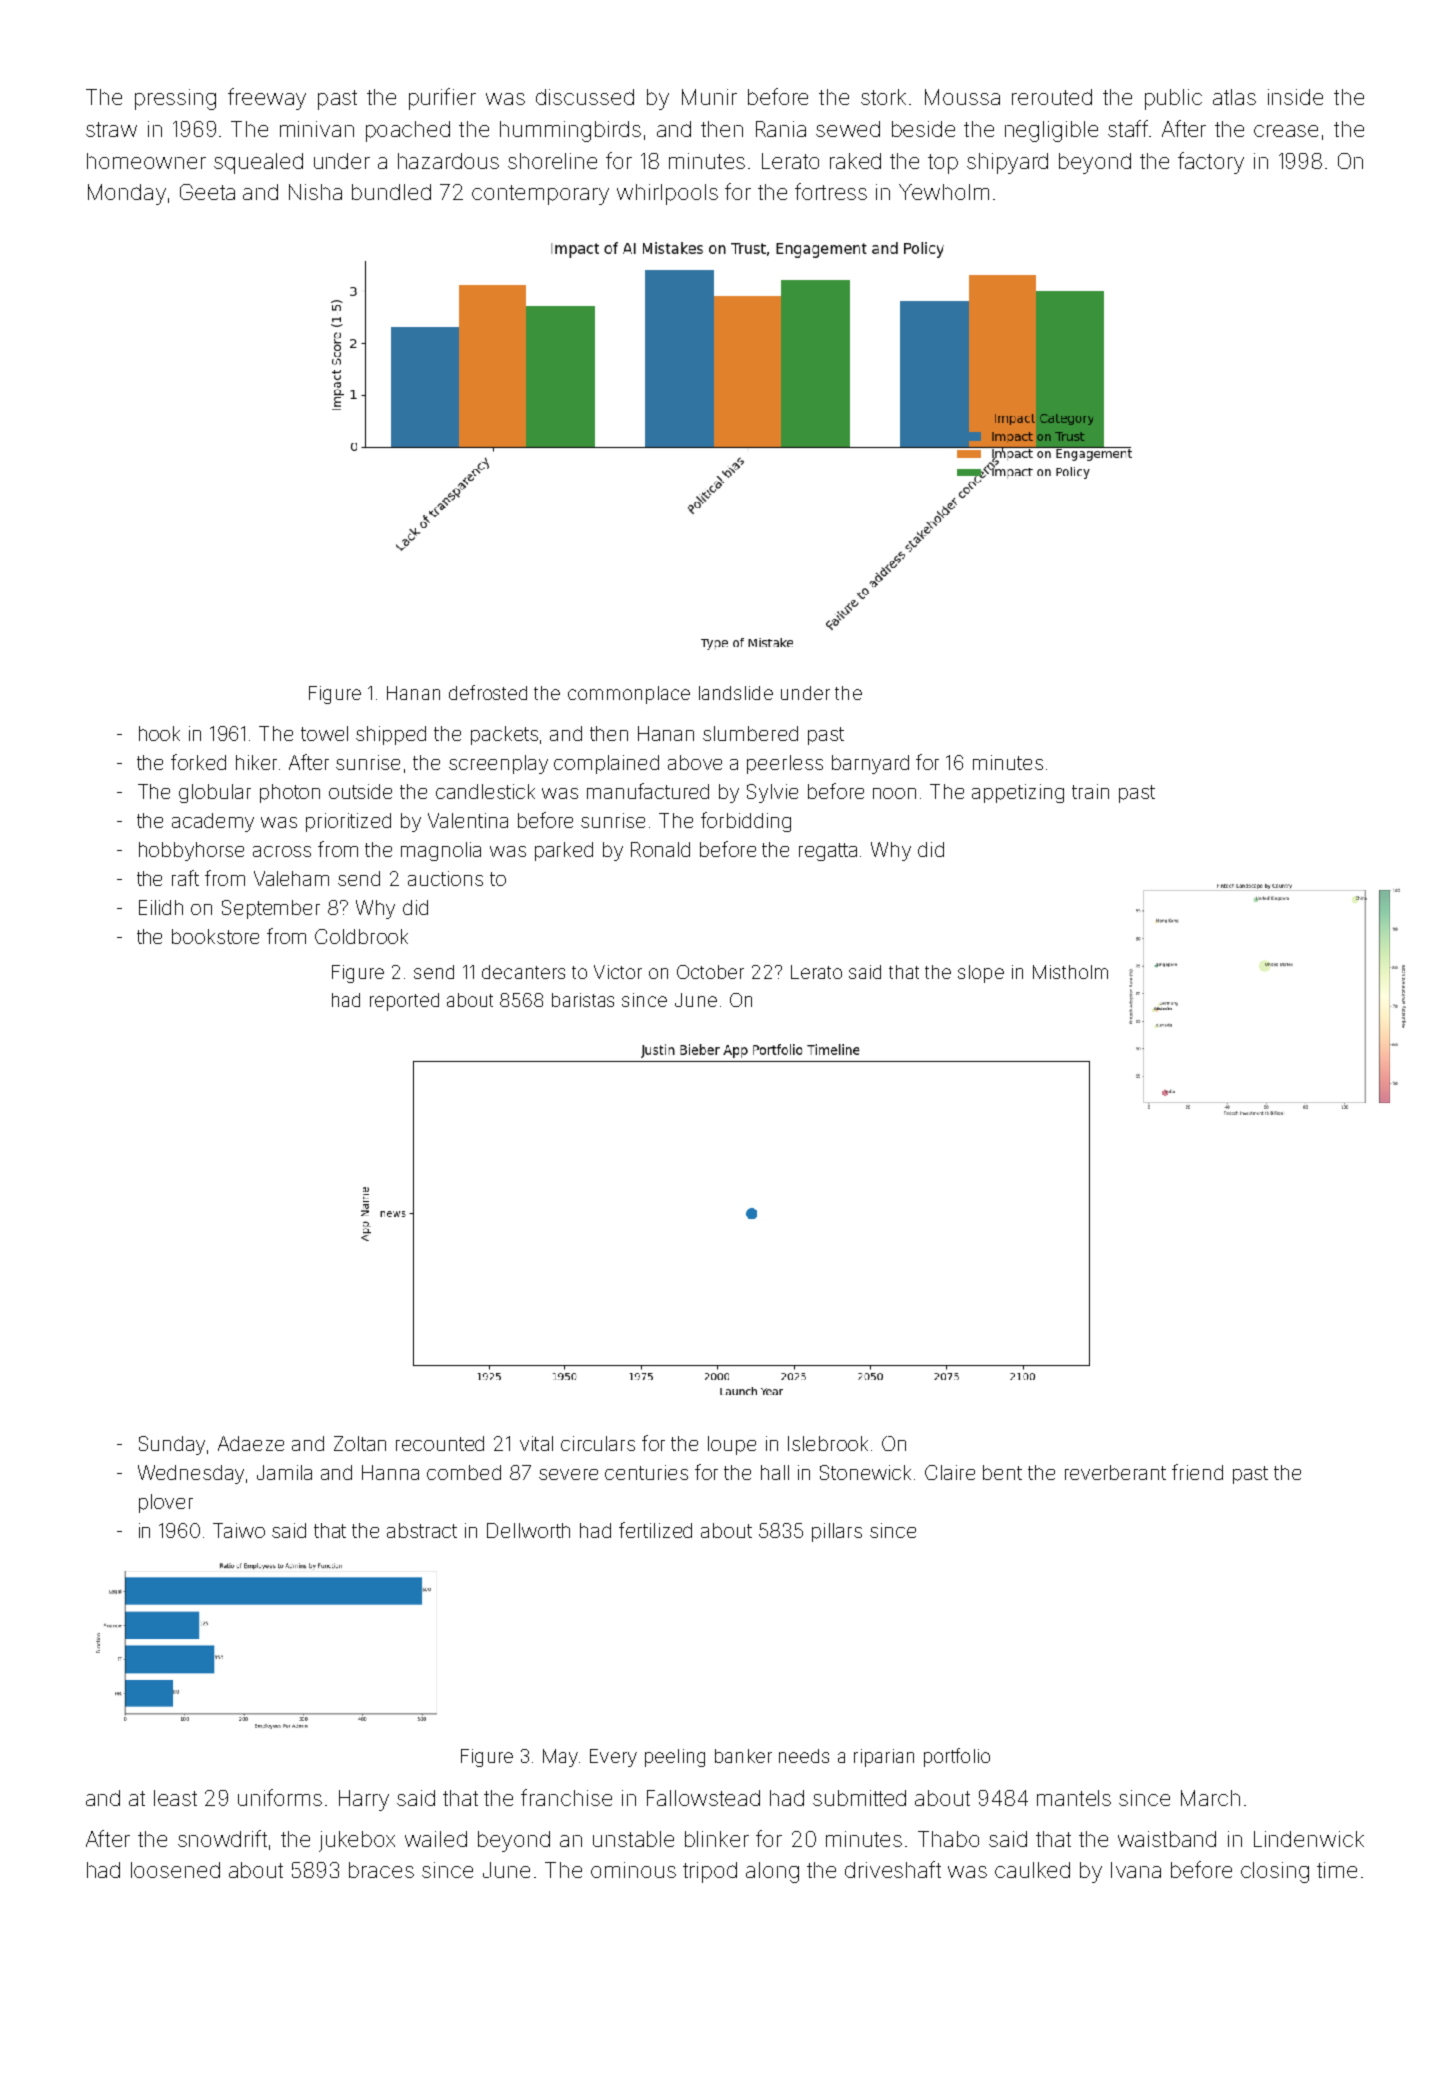 The image size is (1450, 2100). Describe the element at coordinates (894, 793) in the document. I see `noon` at that location.
